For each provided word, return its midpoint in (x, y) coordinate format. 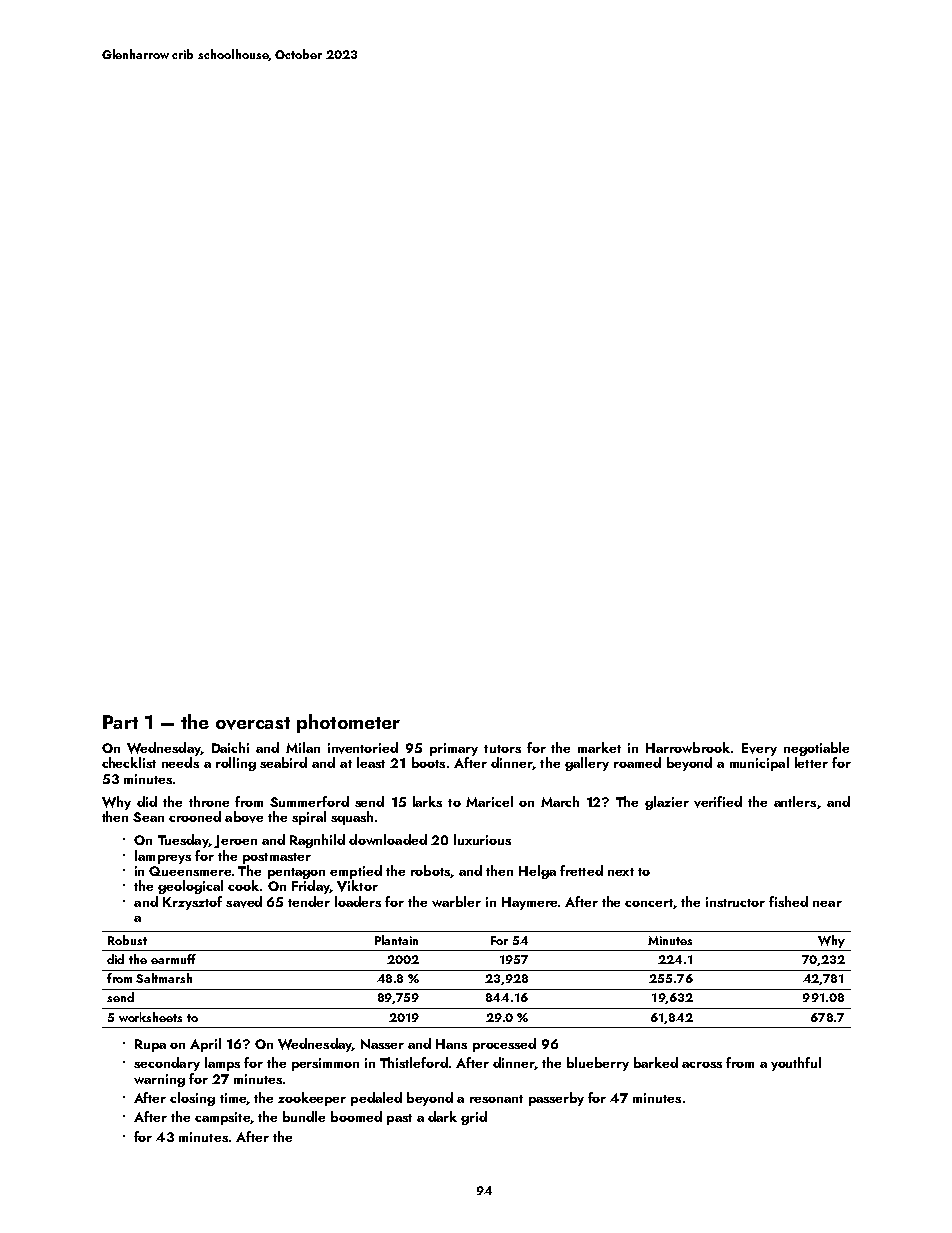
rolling (236, 764)
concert (649, 904)
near (827, 904)
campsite (222, 1118)
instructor (735, 902)
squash (352, 818)
